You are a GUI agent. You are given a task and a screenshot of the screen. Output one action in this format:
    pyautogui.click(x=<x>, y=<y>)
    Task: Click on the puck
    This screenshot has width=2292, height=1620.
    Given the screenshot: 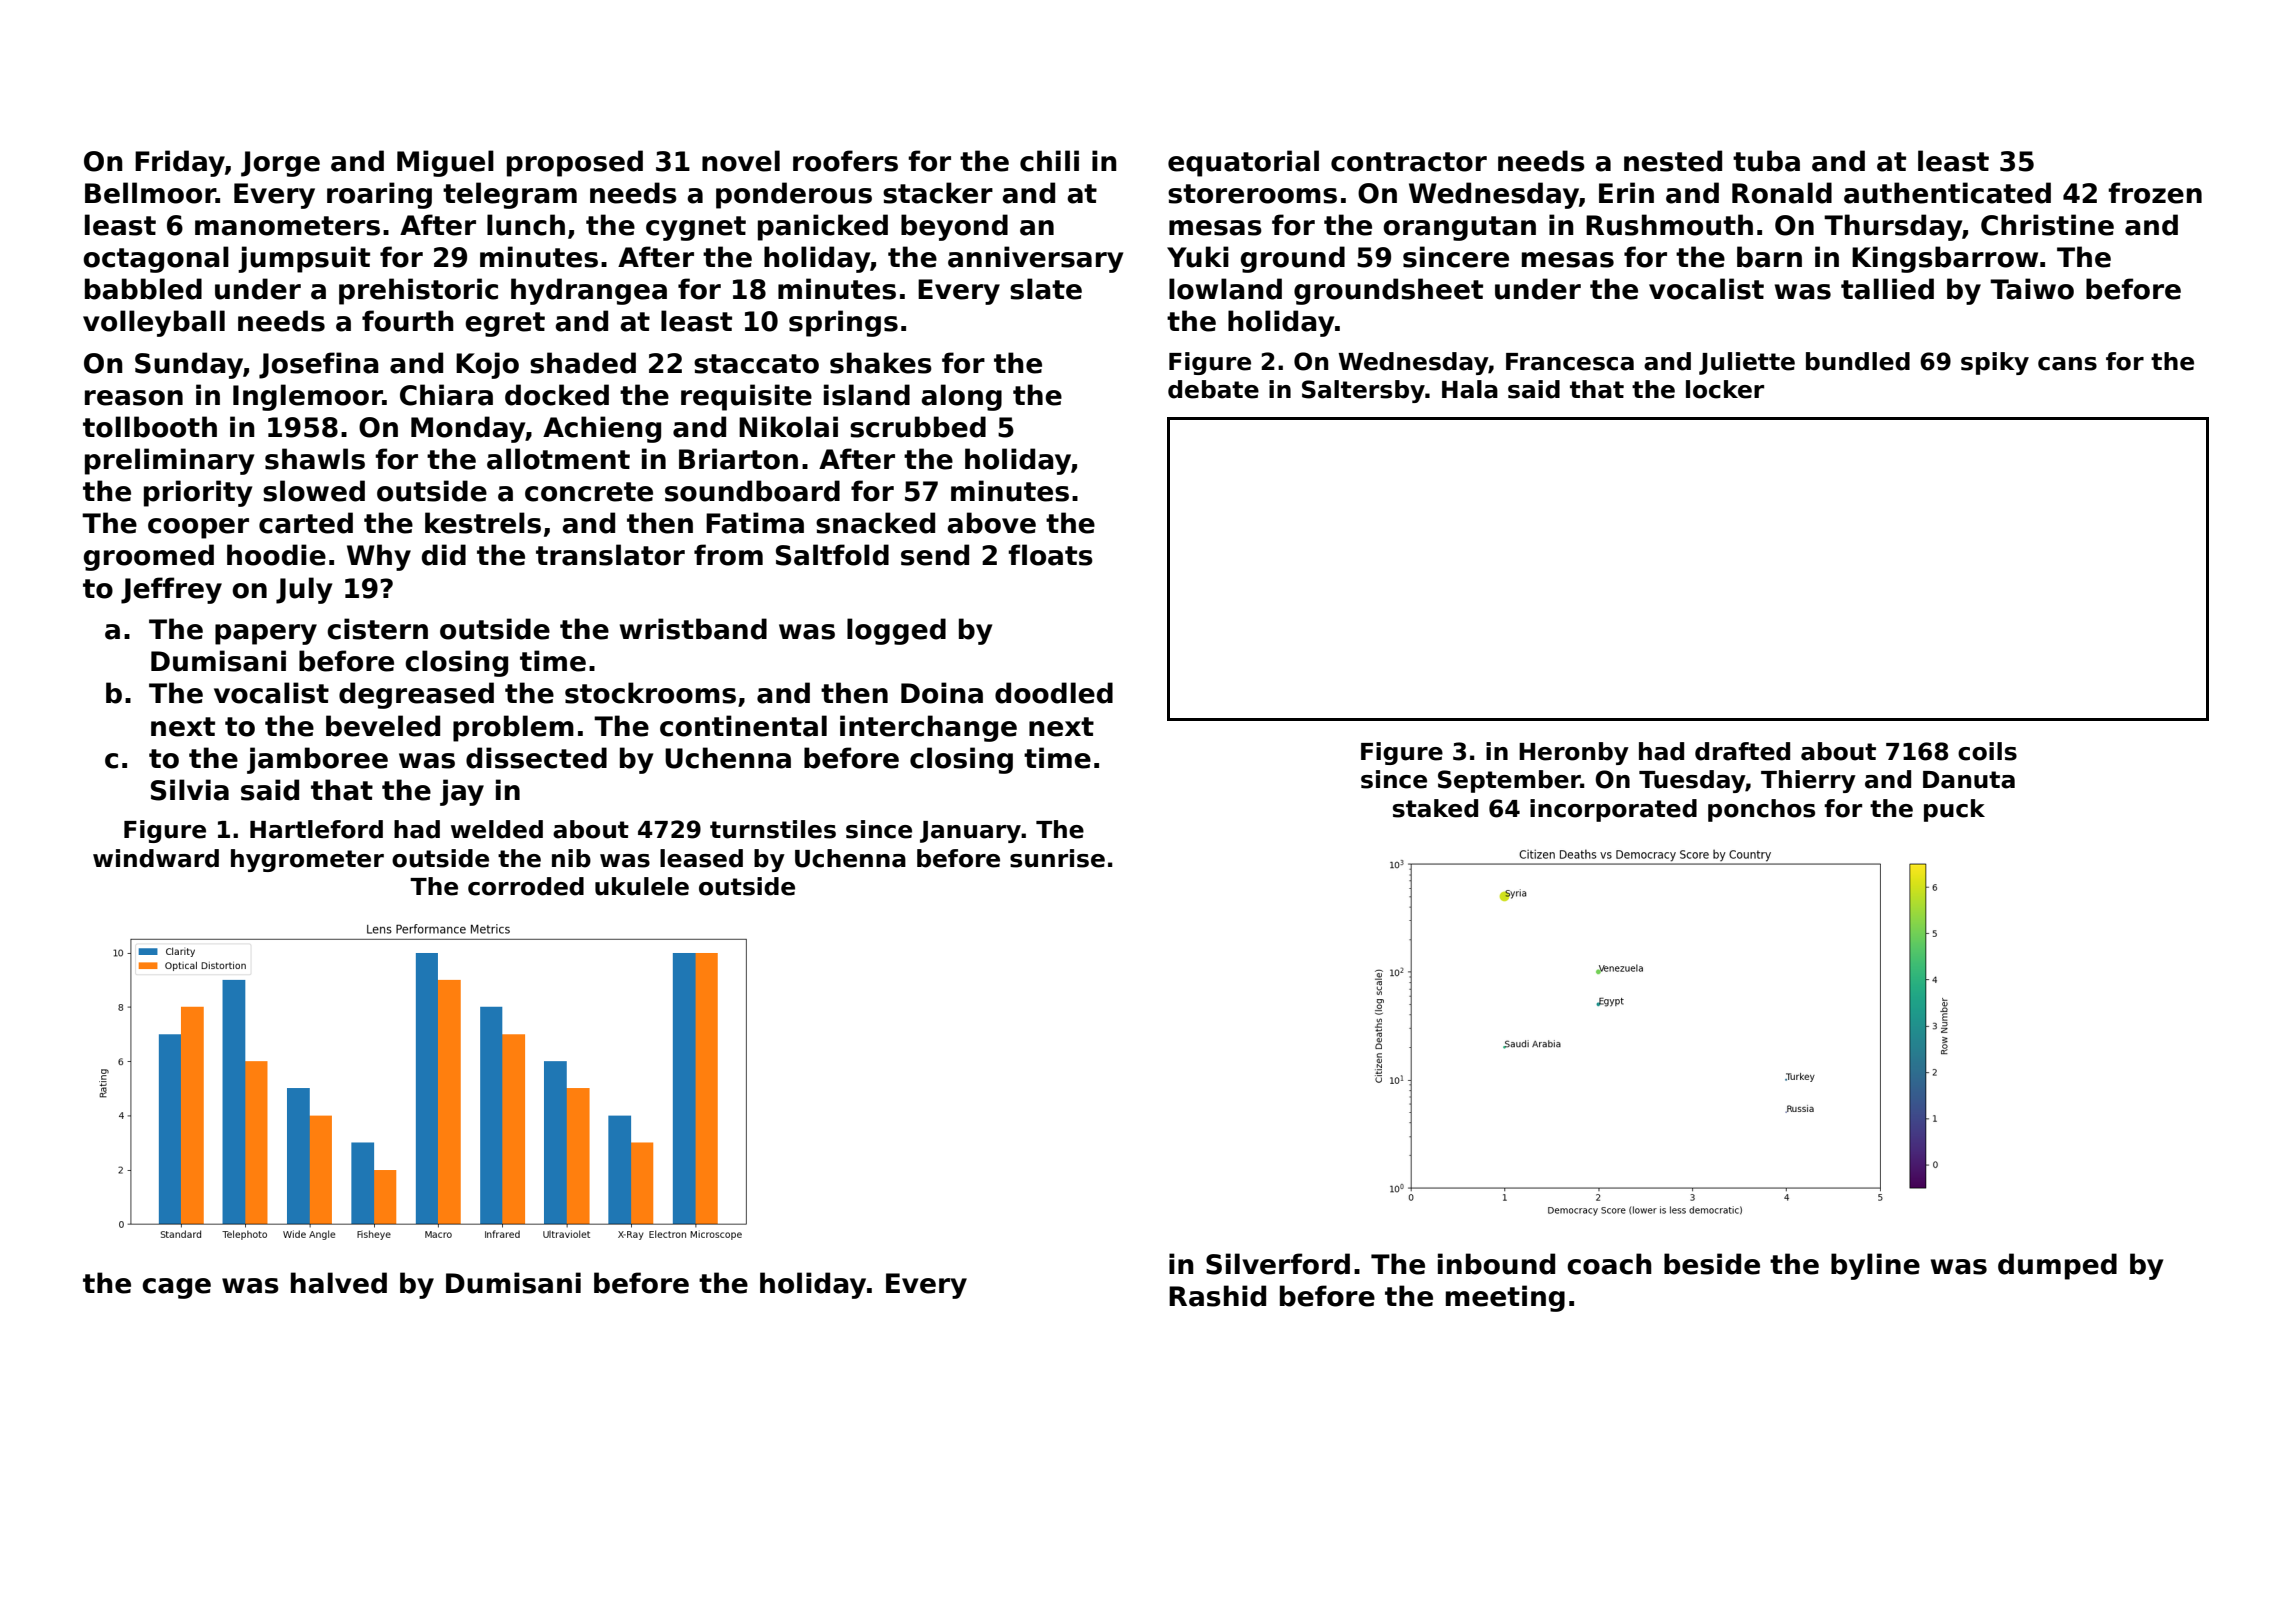 What is the action you would take?
    pyautogui.click(x=1954, y=810)
